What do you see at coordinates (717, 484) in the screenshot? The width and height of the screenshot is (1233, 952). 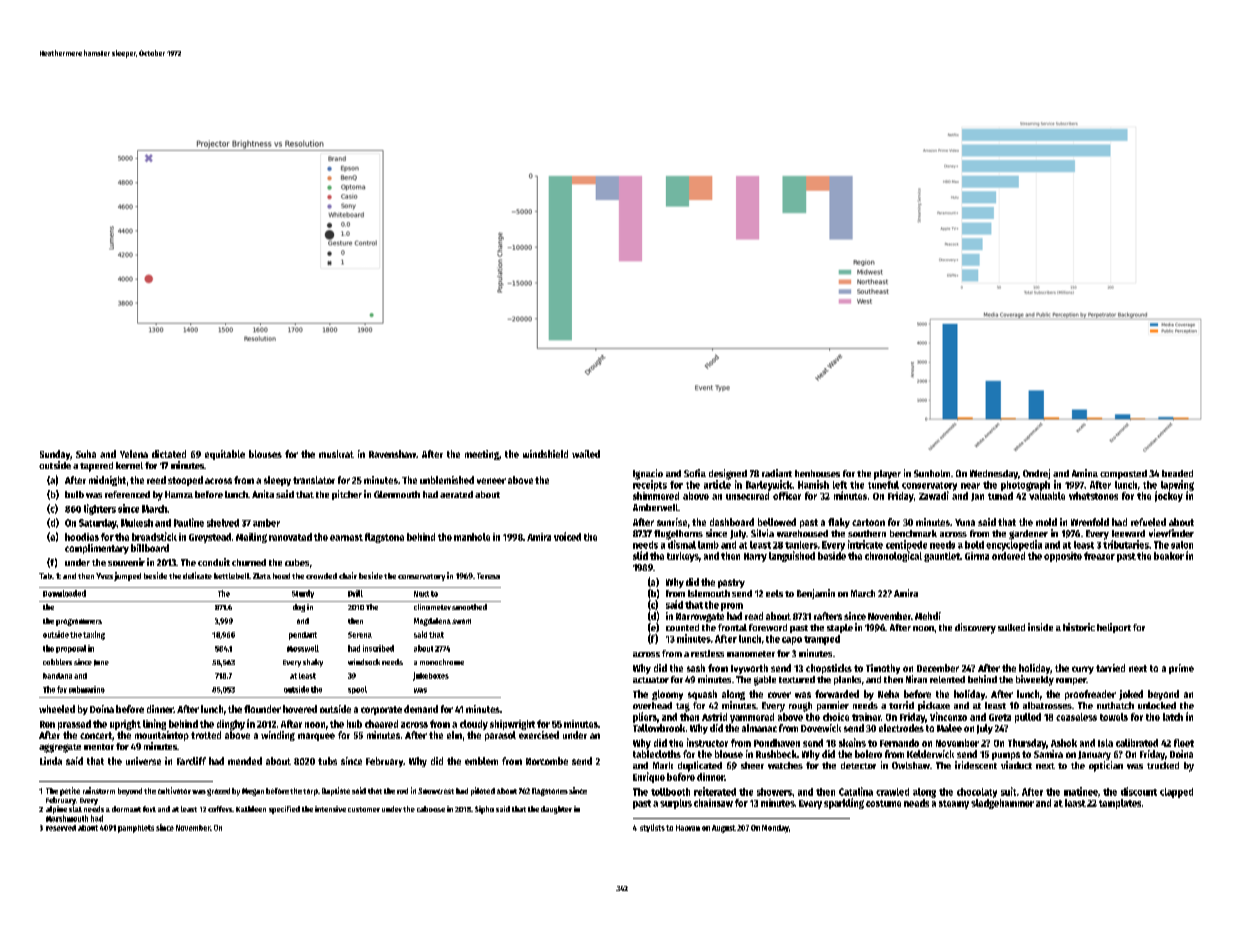 I see `article` at bounding box center [717, 484].
